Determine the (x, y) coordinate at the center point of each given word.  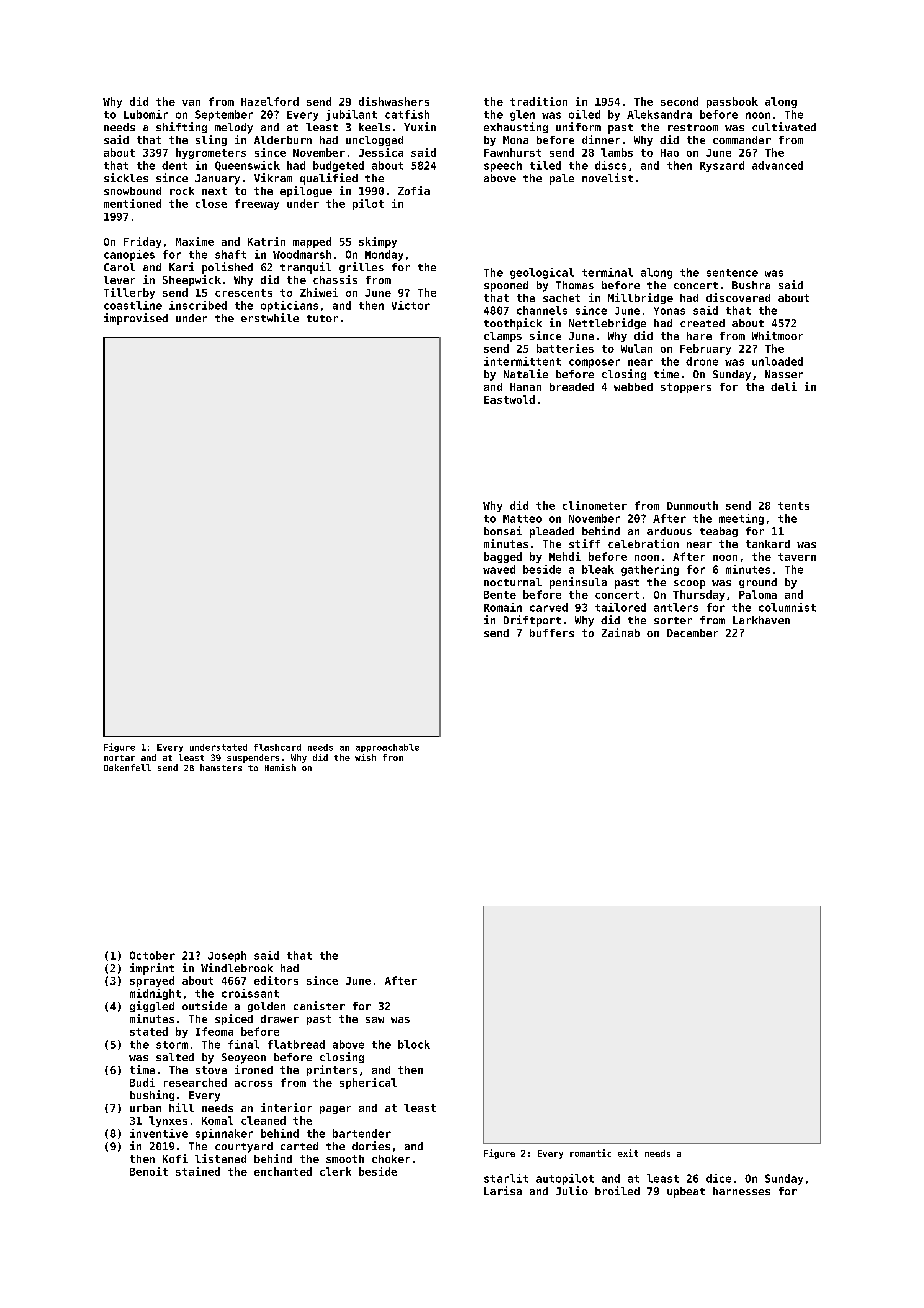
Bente (500, 595)
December (692, 633)
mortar (119, 758)
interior (286, 1107)
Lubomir (146, 114)
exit (628, 1153)
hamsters (221, 767)
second (679, 101)
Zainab (621, 632)
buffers (552, 633)
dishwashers (394, 101)
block (414, 1044)
